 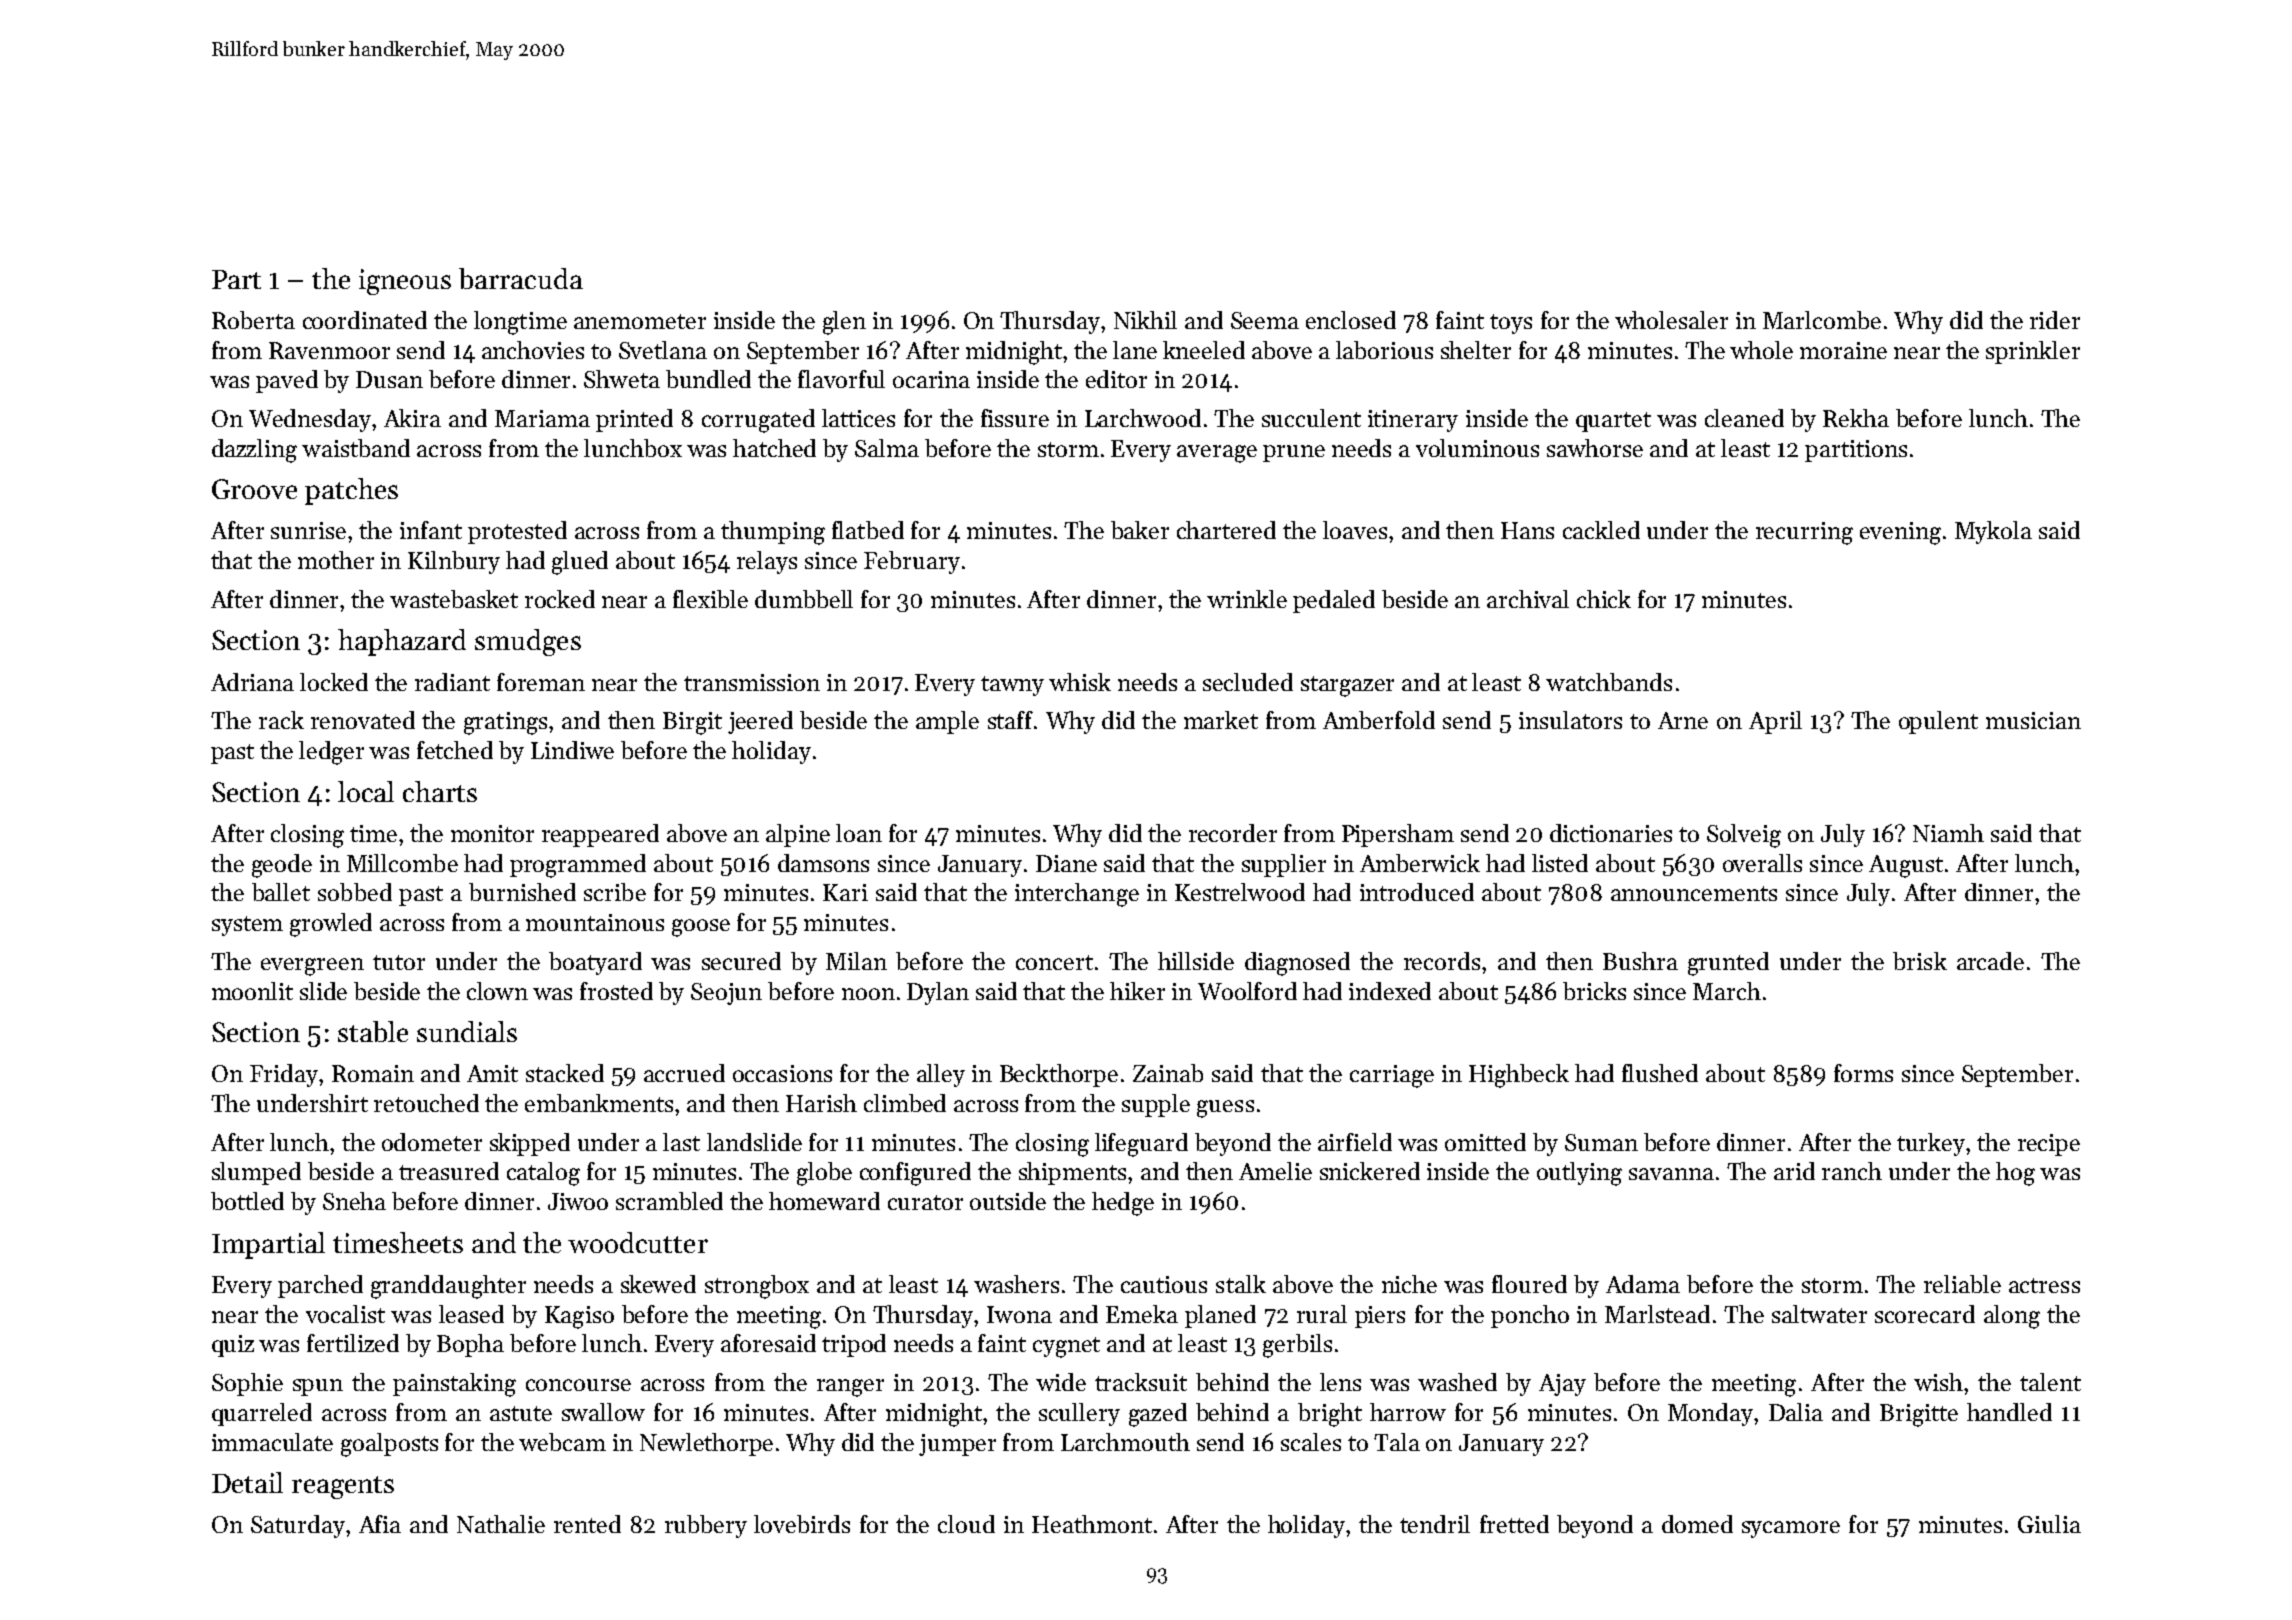 I want to click on Adama, so click(x=1643, y=1284).
